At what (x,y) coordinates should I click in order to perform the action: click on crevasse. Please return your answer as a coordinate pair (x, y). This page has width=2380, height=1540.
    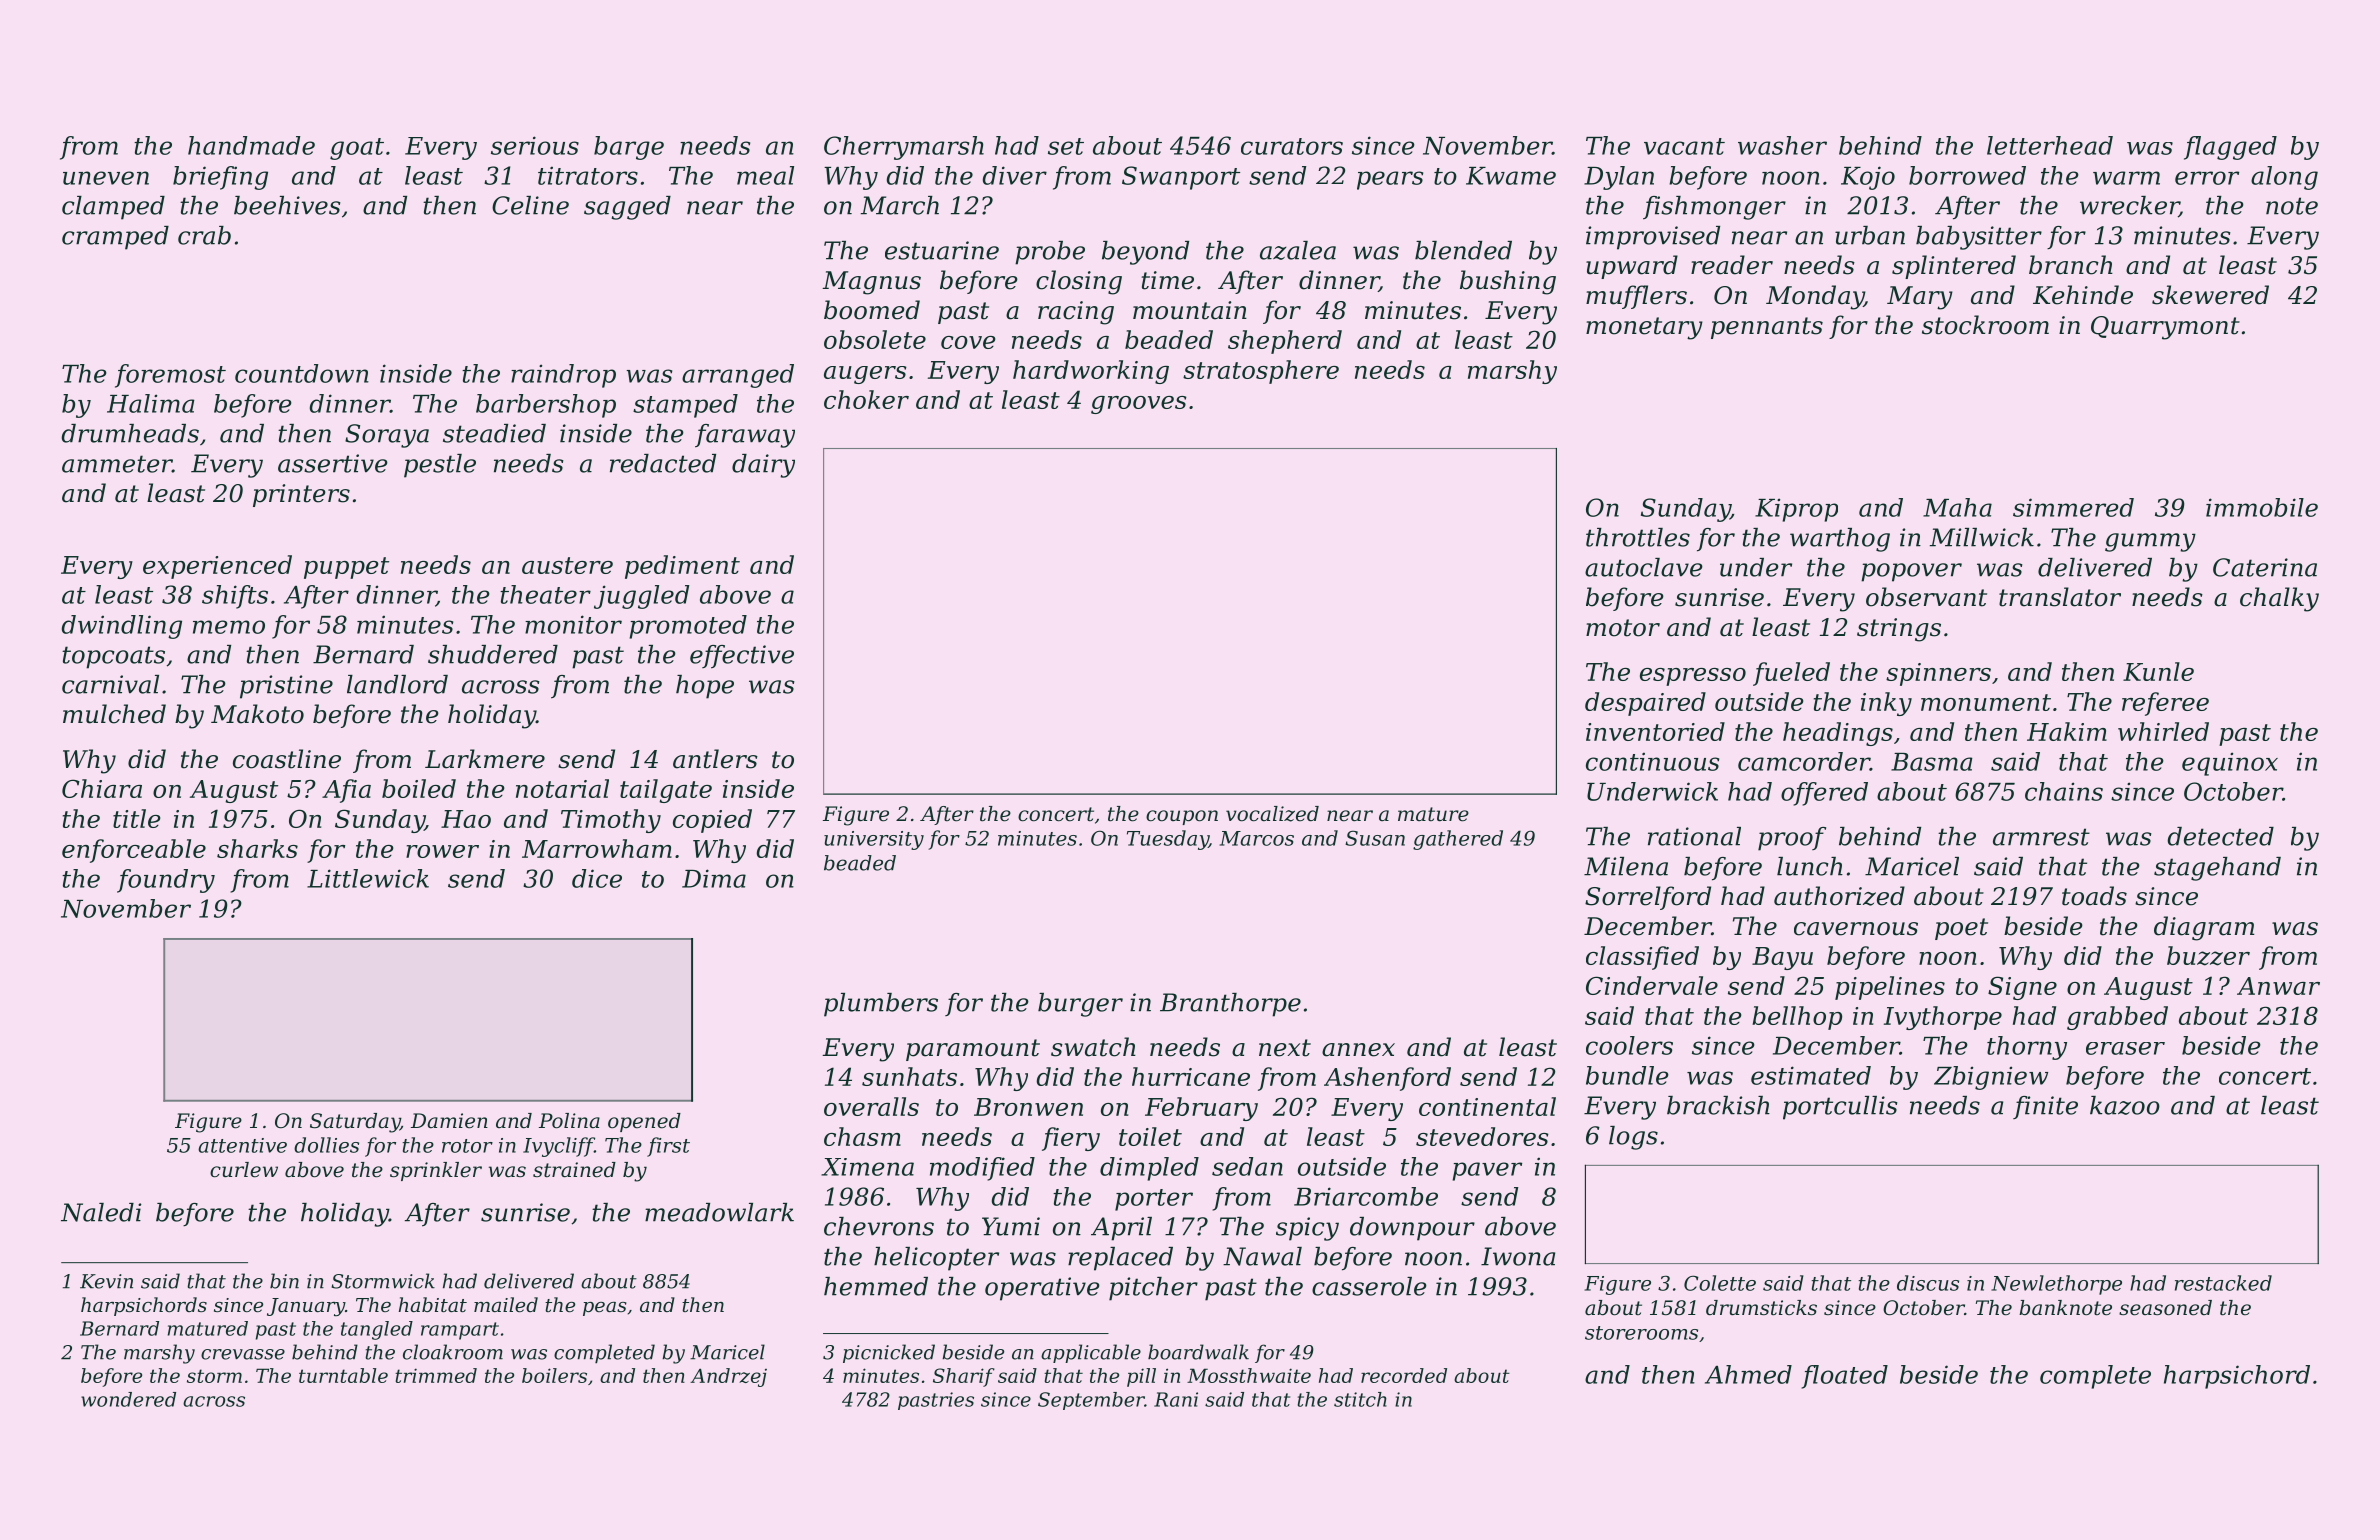
    Looking at the image, I should click on (243, 1354).
